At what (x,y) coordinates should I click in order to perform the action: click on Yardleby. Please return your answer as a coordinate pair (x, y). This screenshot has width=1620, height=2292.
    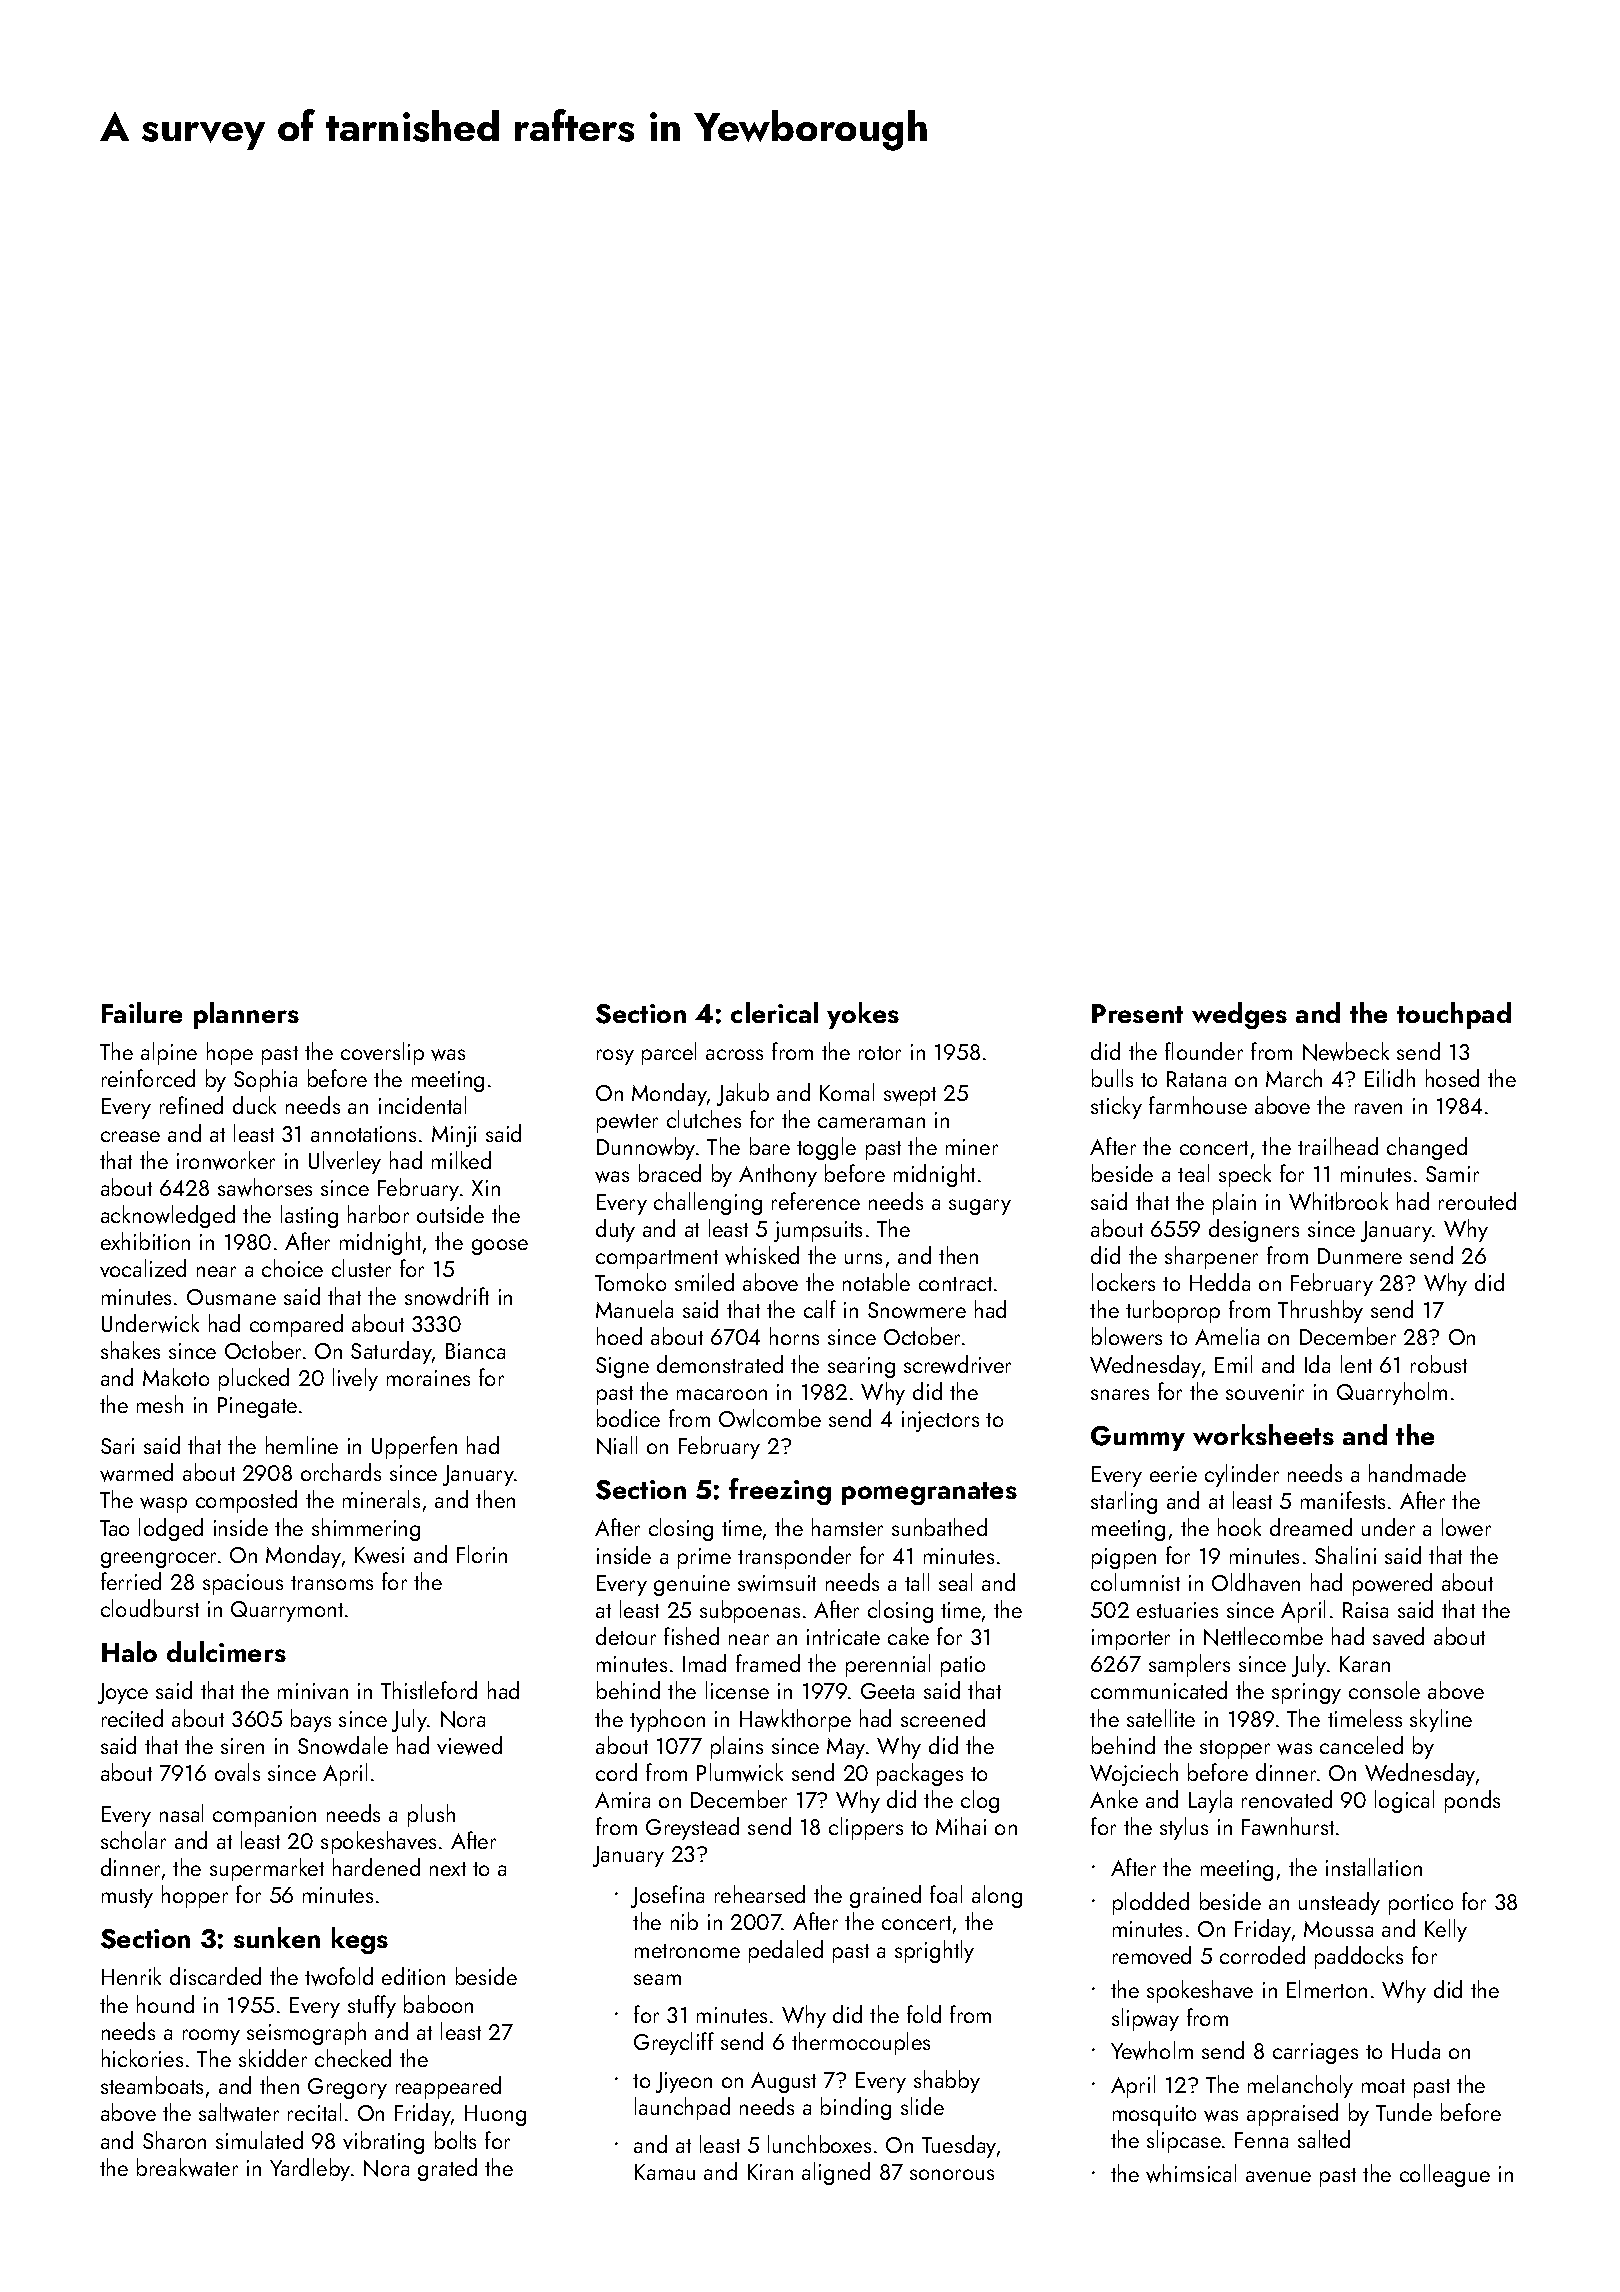
    Looking at the image, I should click on (310, 2169).
